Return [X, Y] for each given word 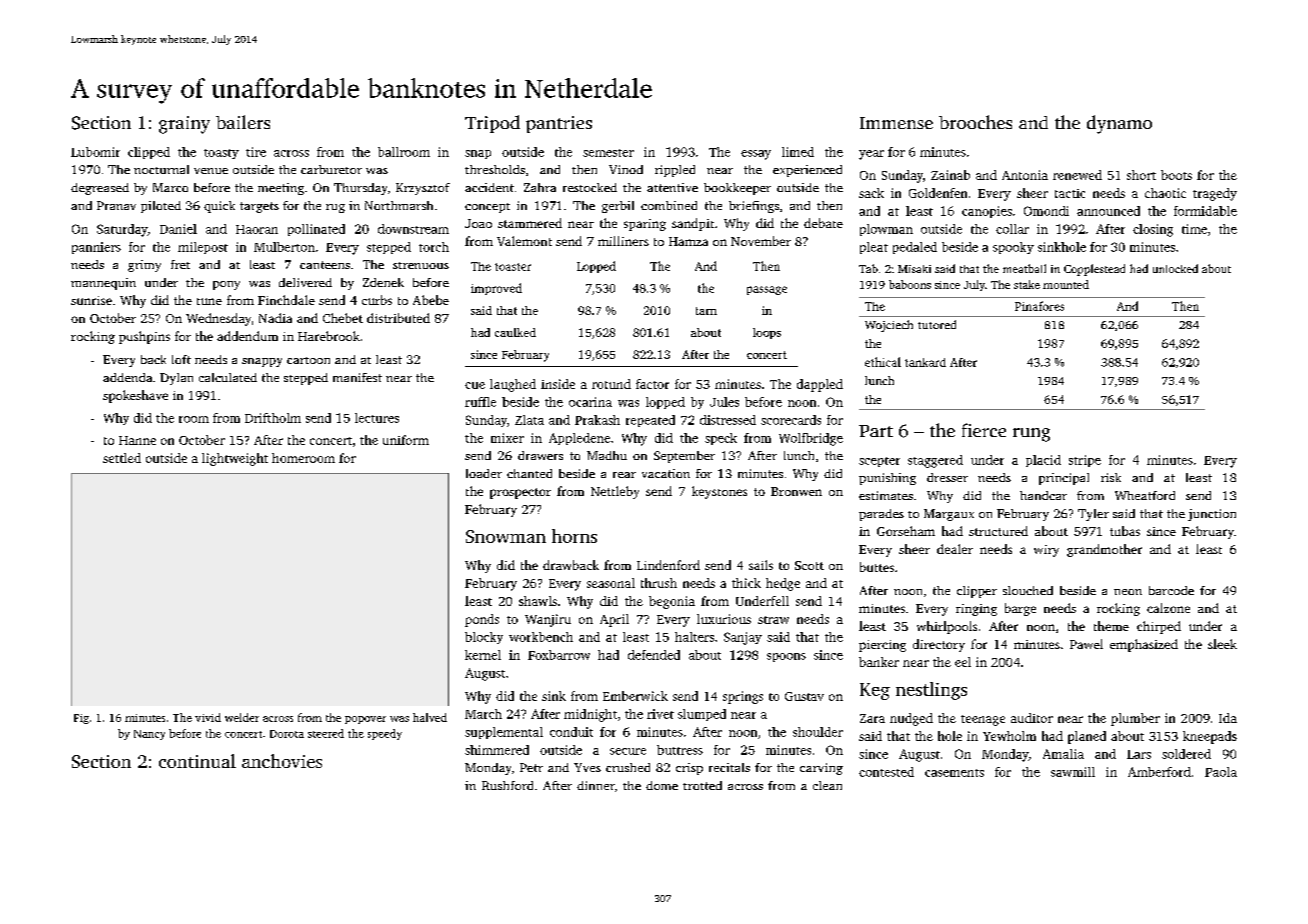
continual [197, 761]
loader [484, 473]
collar [1012, 229]
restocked [590, 187]
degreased [100, 189]
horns [574, 536]
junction [1212, 515]
